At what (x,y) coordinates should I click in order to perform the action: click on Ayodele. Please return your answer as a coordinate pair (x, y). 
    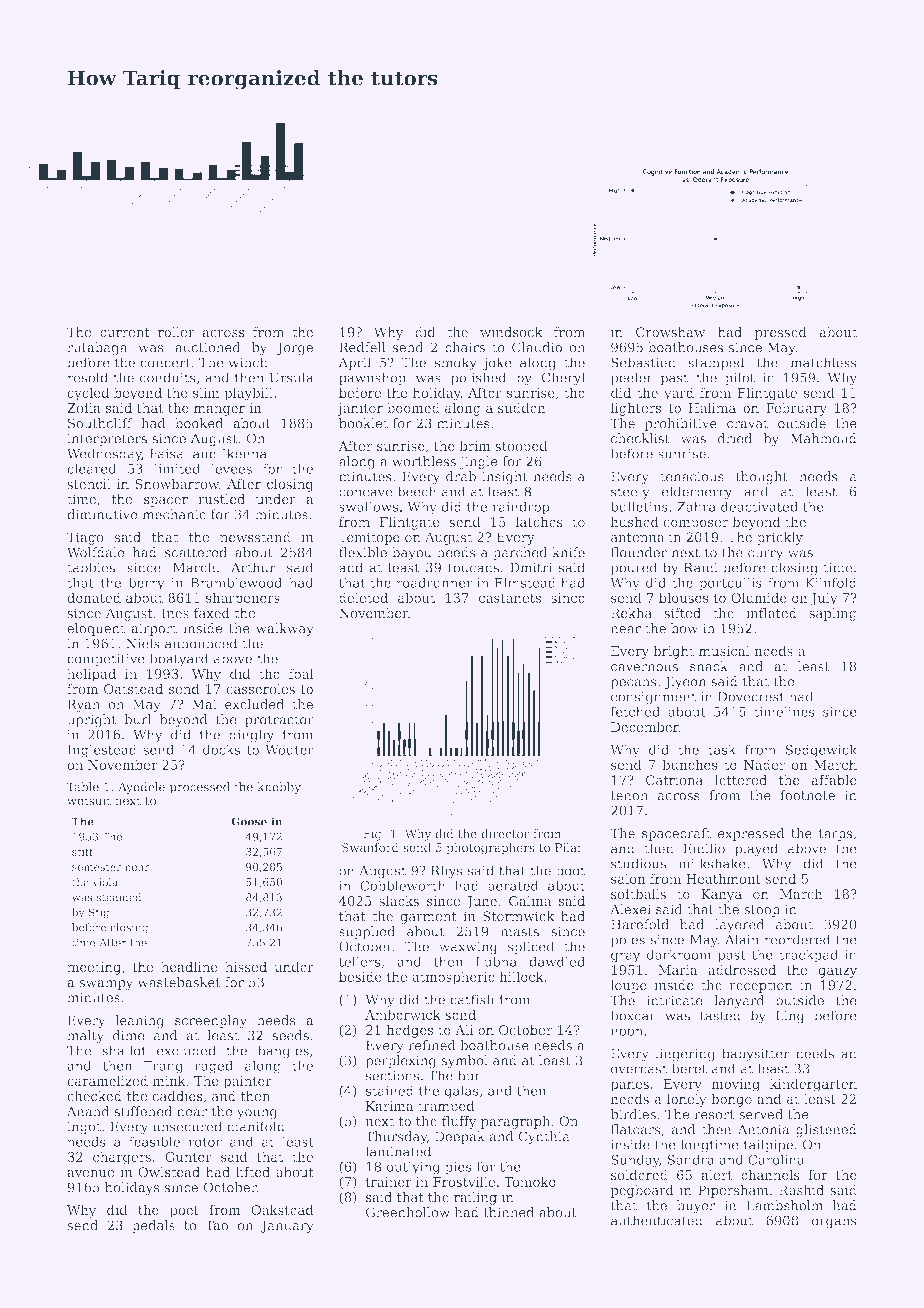
    Looking at the image, I should click on (141, 788).
